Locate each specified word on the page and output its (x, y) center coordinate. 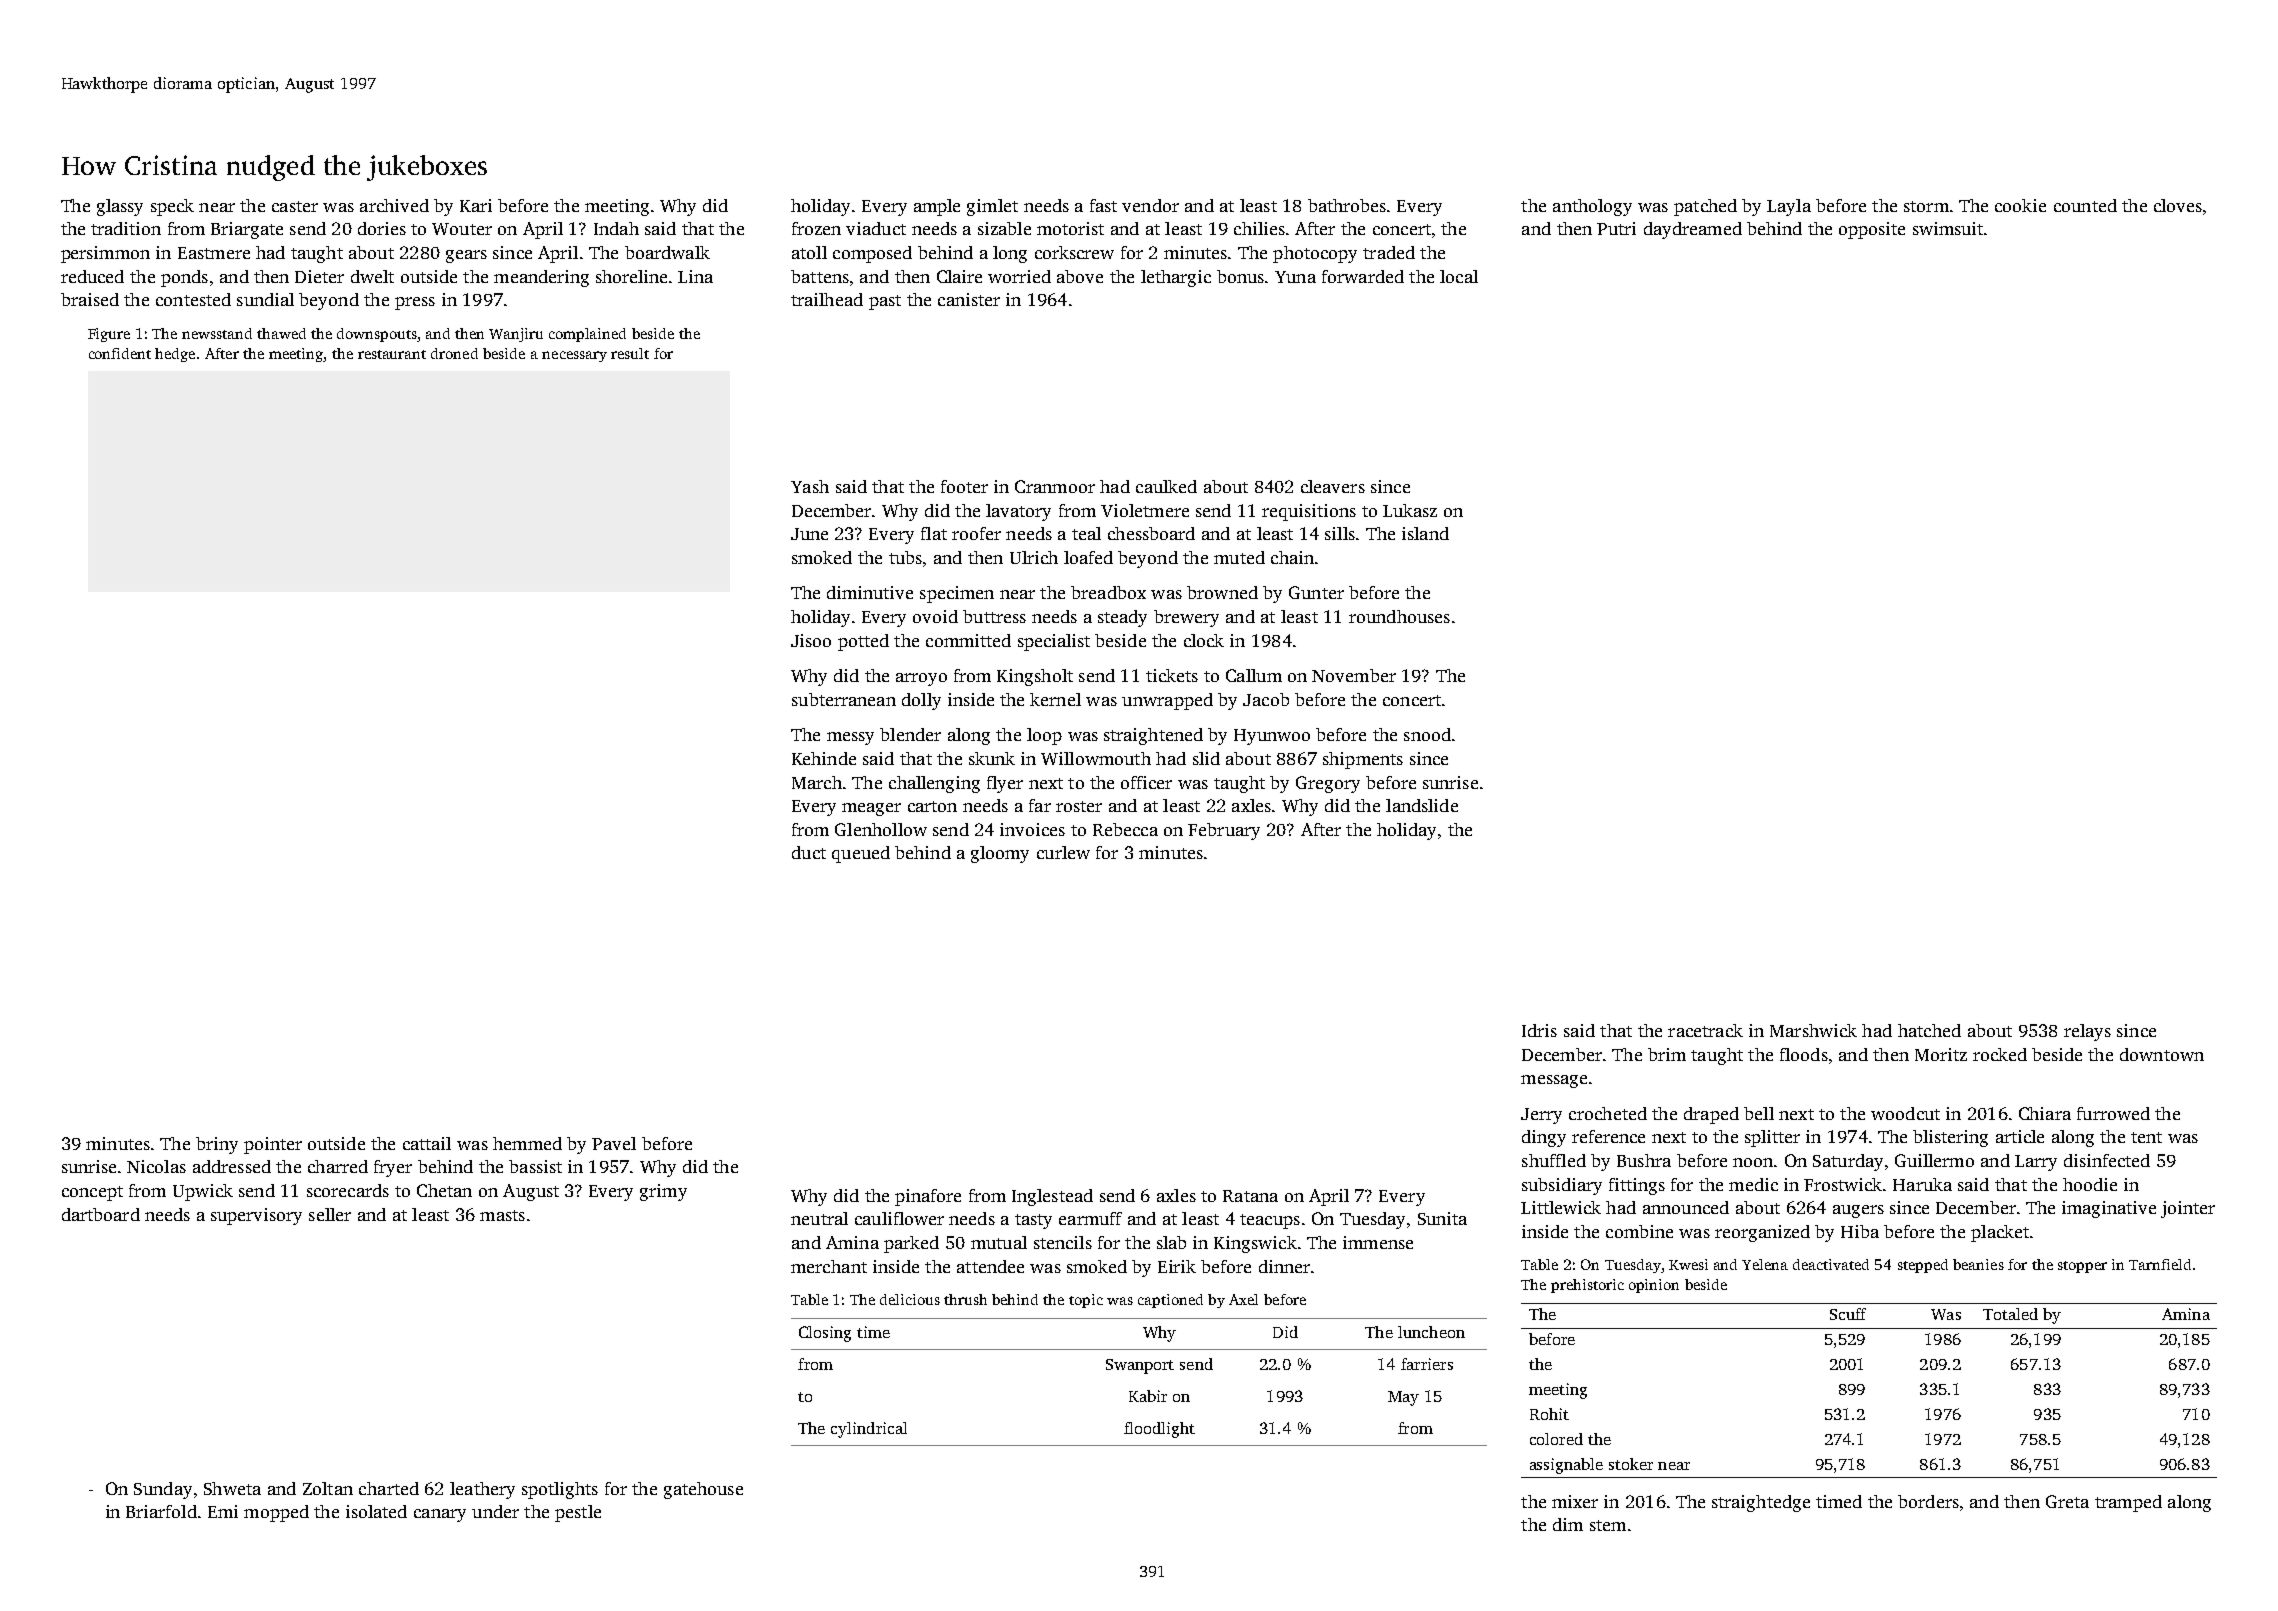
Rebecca (1125, 829)
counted (2085, 205)
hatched (1929, 1030)
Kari (476, 205)
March (817, 782)
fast (1103, 205)
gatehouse (703, 1490)
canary (440, 1515)
